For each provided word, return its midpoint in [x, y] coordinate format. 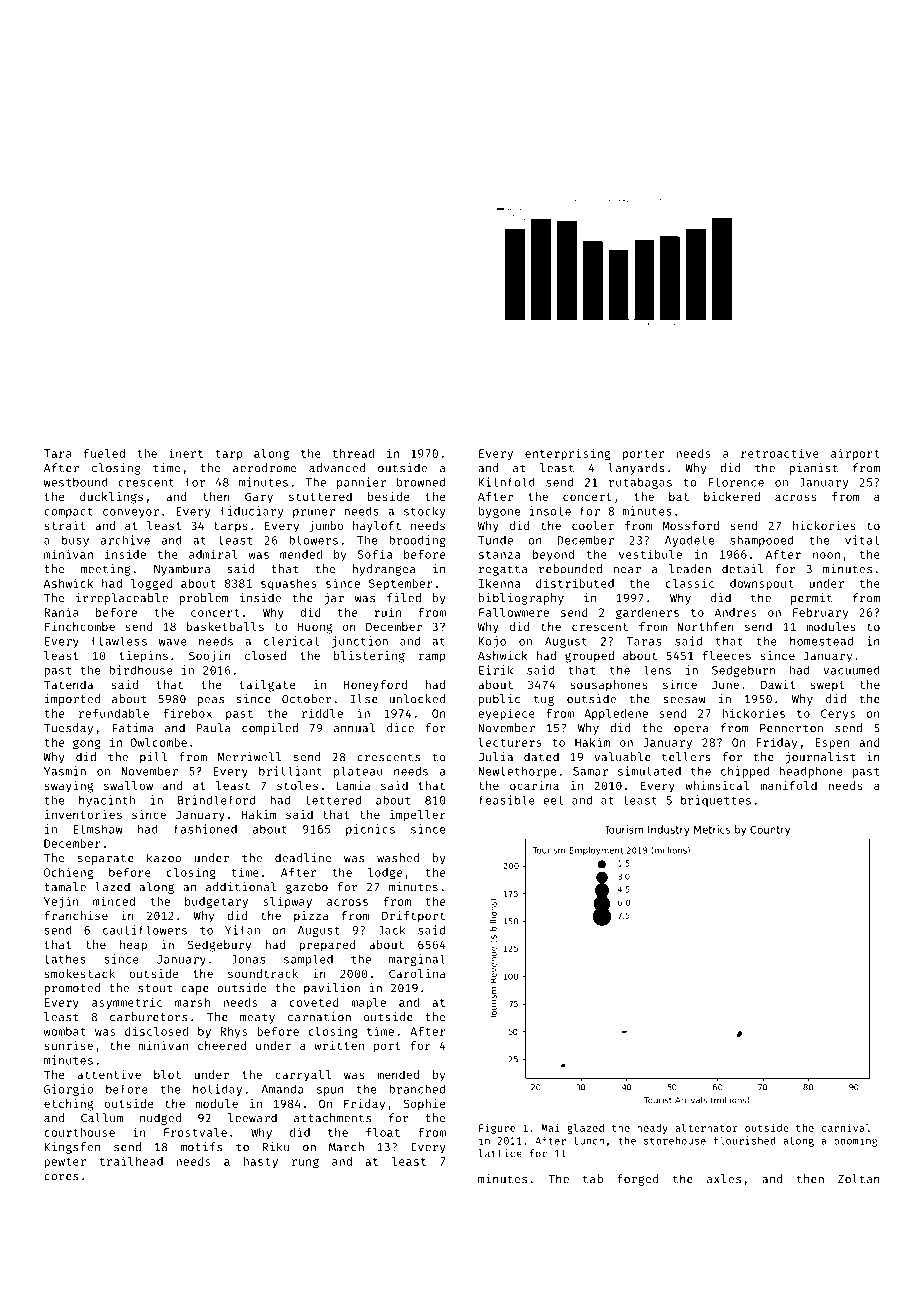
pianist [813, 469]
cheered [222, 1045]
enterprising [567, 454]
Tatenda [68, 684]
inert [186, 453]
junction [360, 642]
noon [826, 555]
